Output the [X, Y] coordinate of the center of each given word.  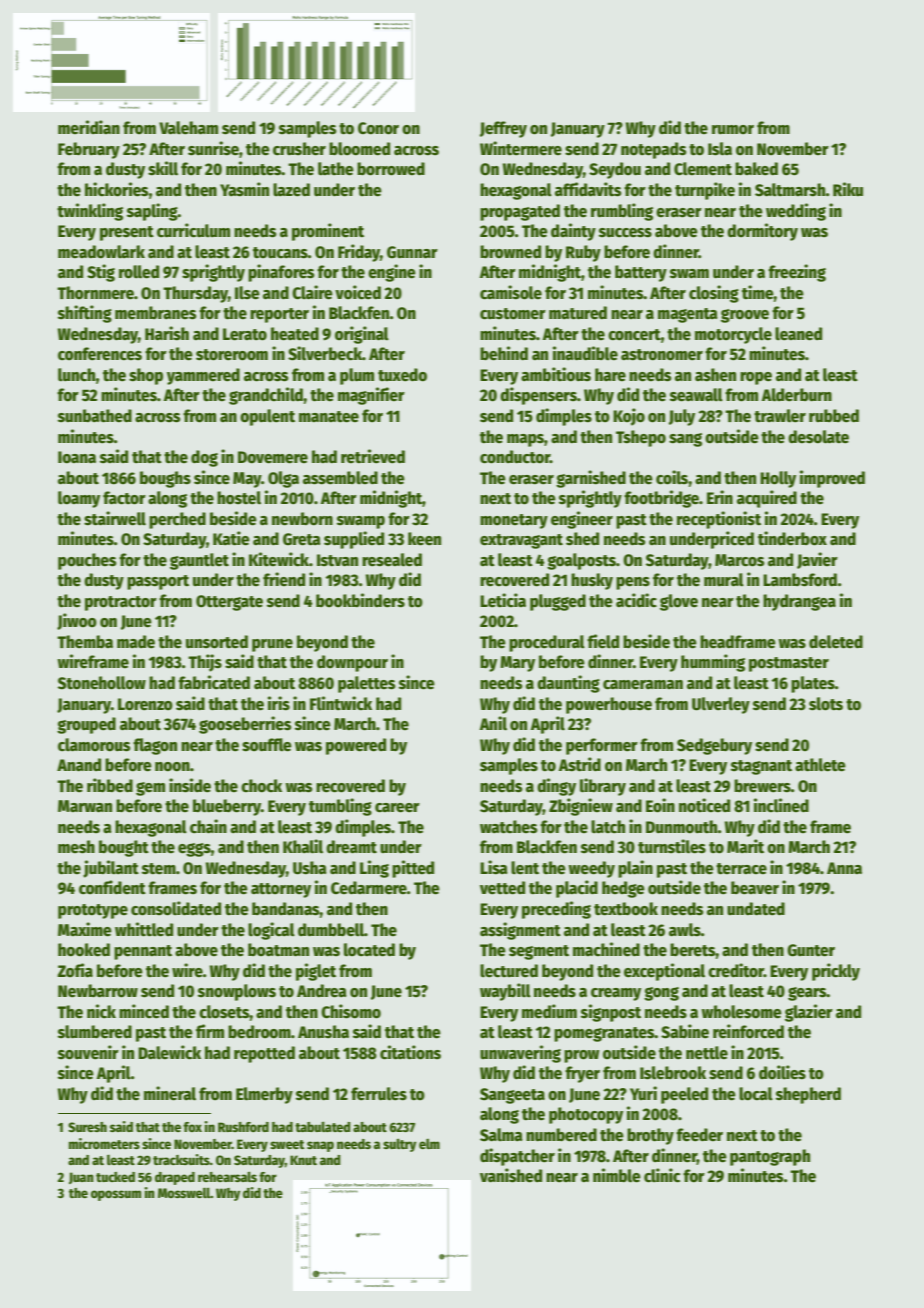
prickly [836, 972]
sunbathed [95, 416]
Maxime [85, 929]
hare [610, 375]
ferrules [379, 1094]
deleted [836, 642]
